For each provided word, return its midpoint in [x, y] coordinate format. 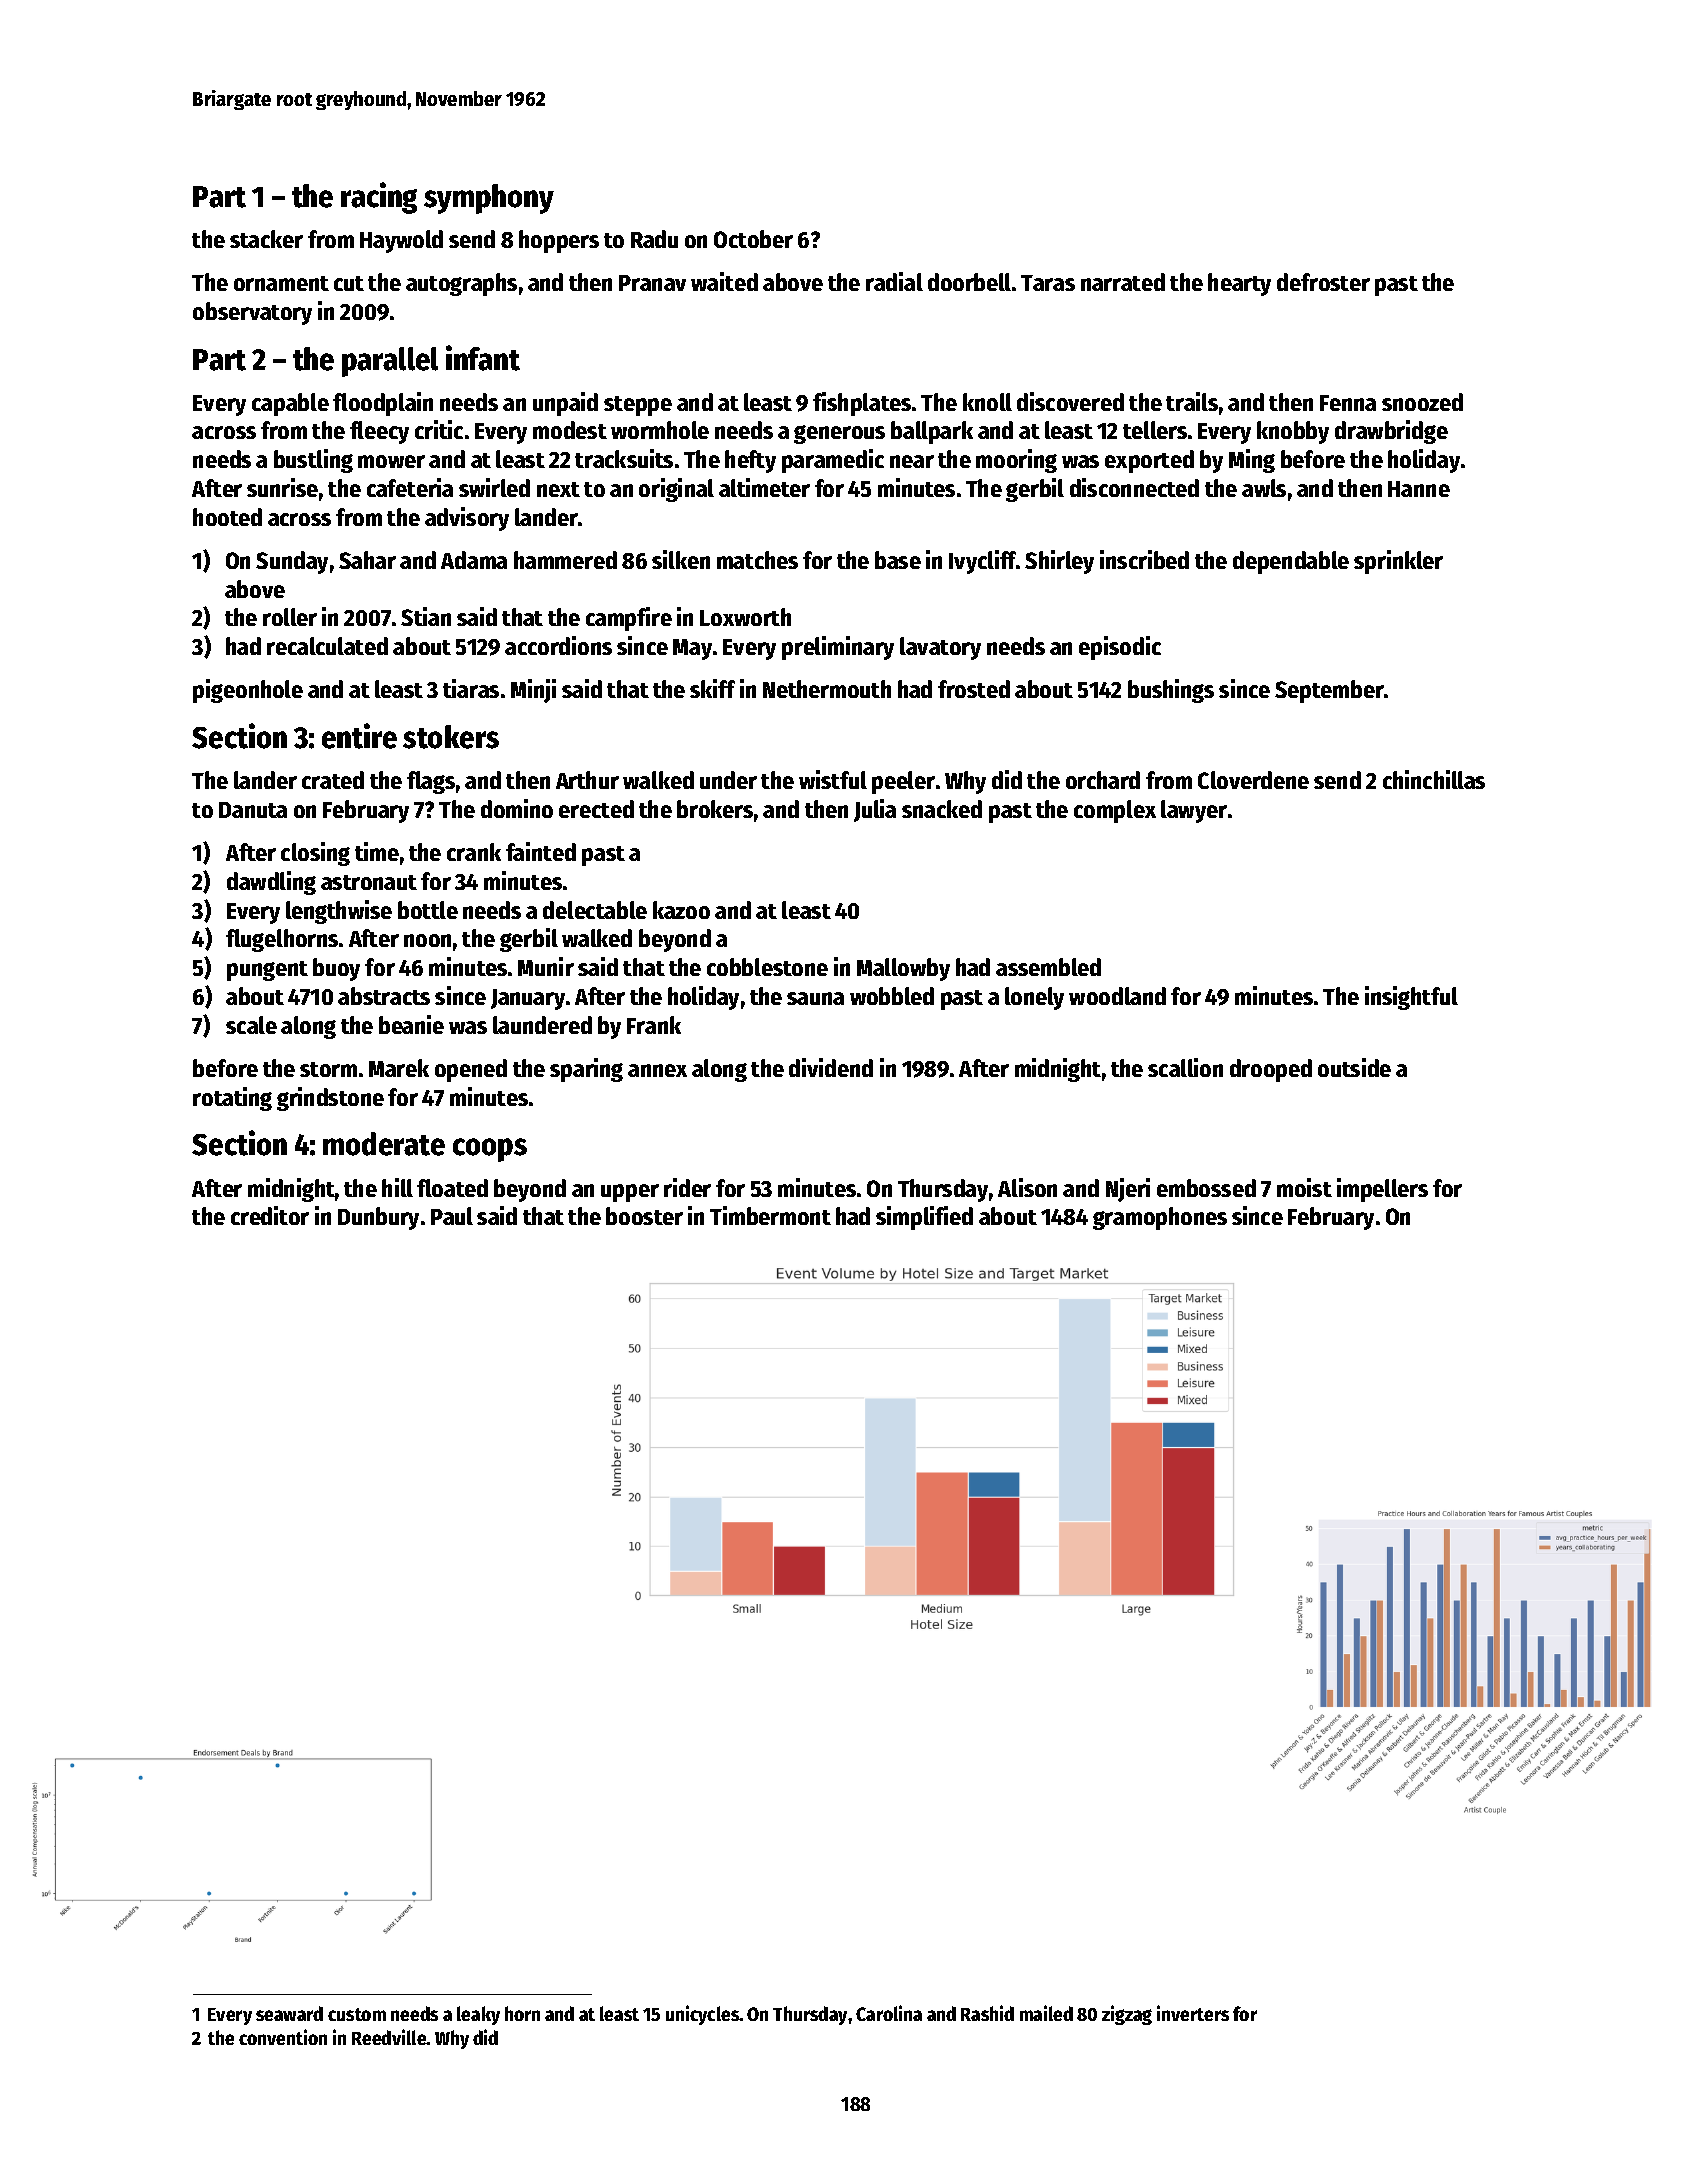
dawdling [271, 883]
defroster [1323, 282]
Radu [654, 239]
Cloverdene [1253, 780]
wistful [833, 779]
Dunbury [378, 1218]
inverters [1193, 2013]
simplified [924, 1218]
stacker [266, 239]
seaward [289, 2013]
